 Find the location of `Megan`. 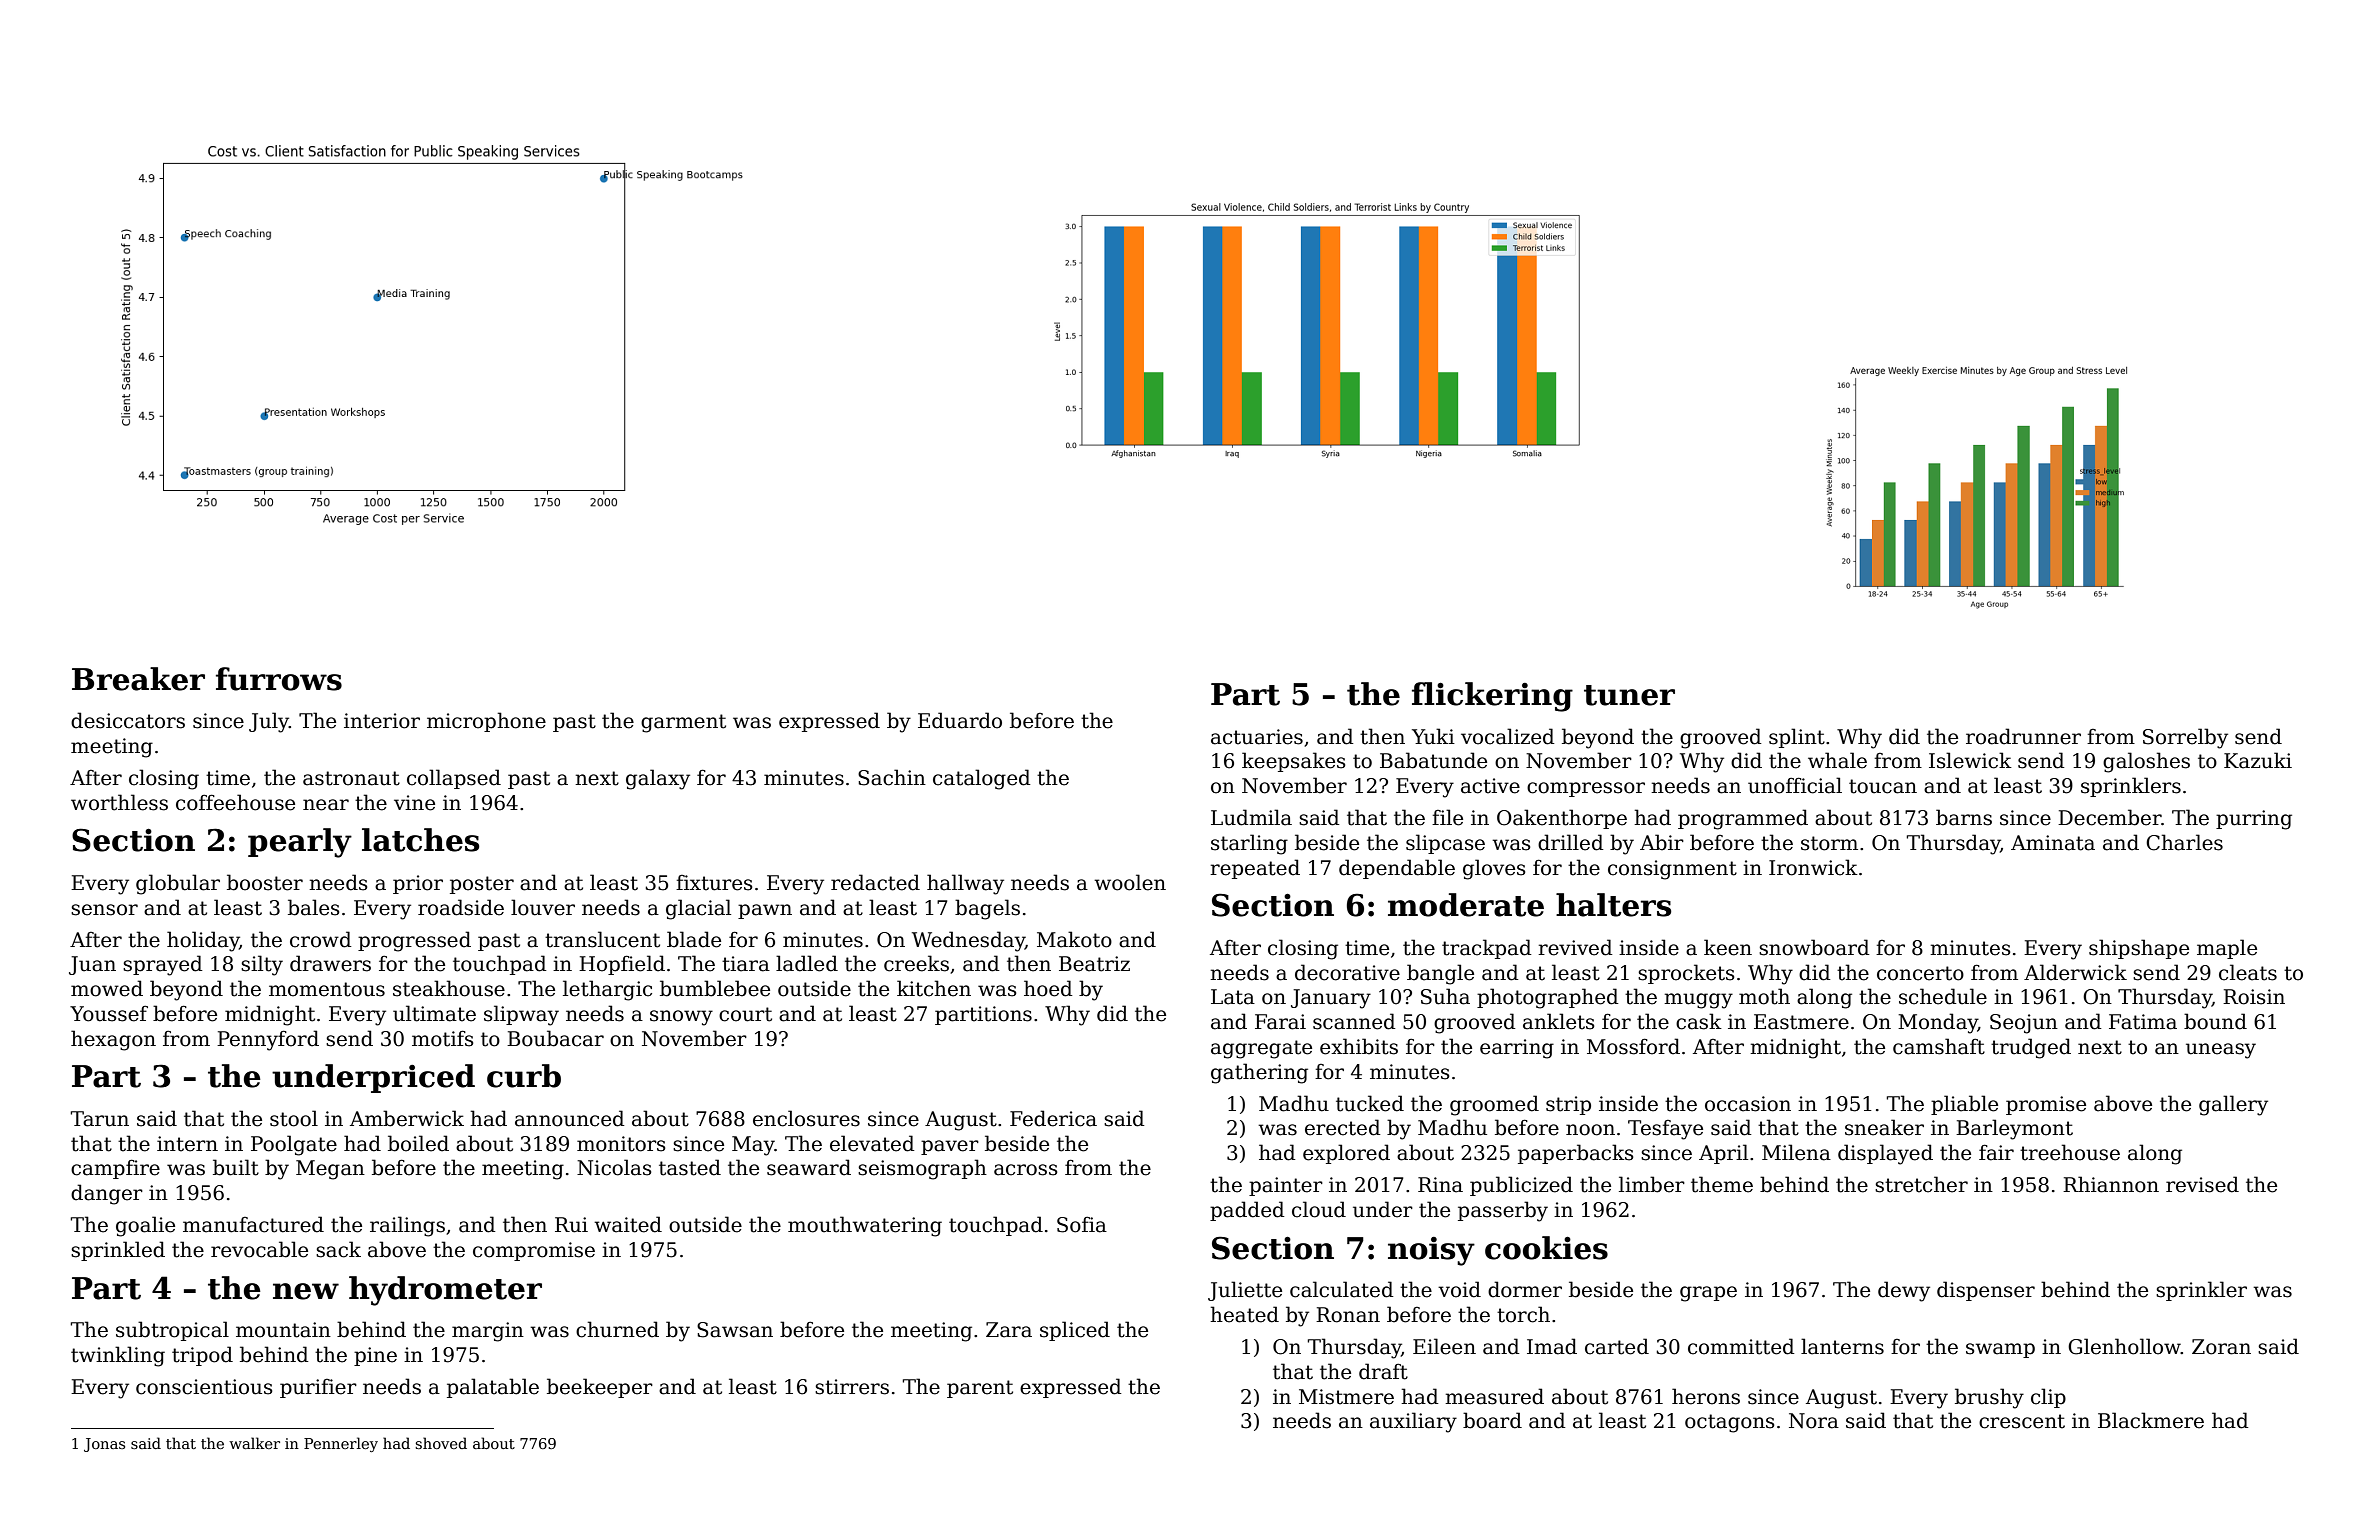

Megan is located at coordinates (330, 1170).
